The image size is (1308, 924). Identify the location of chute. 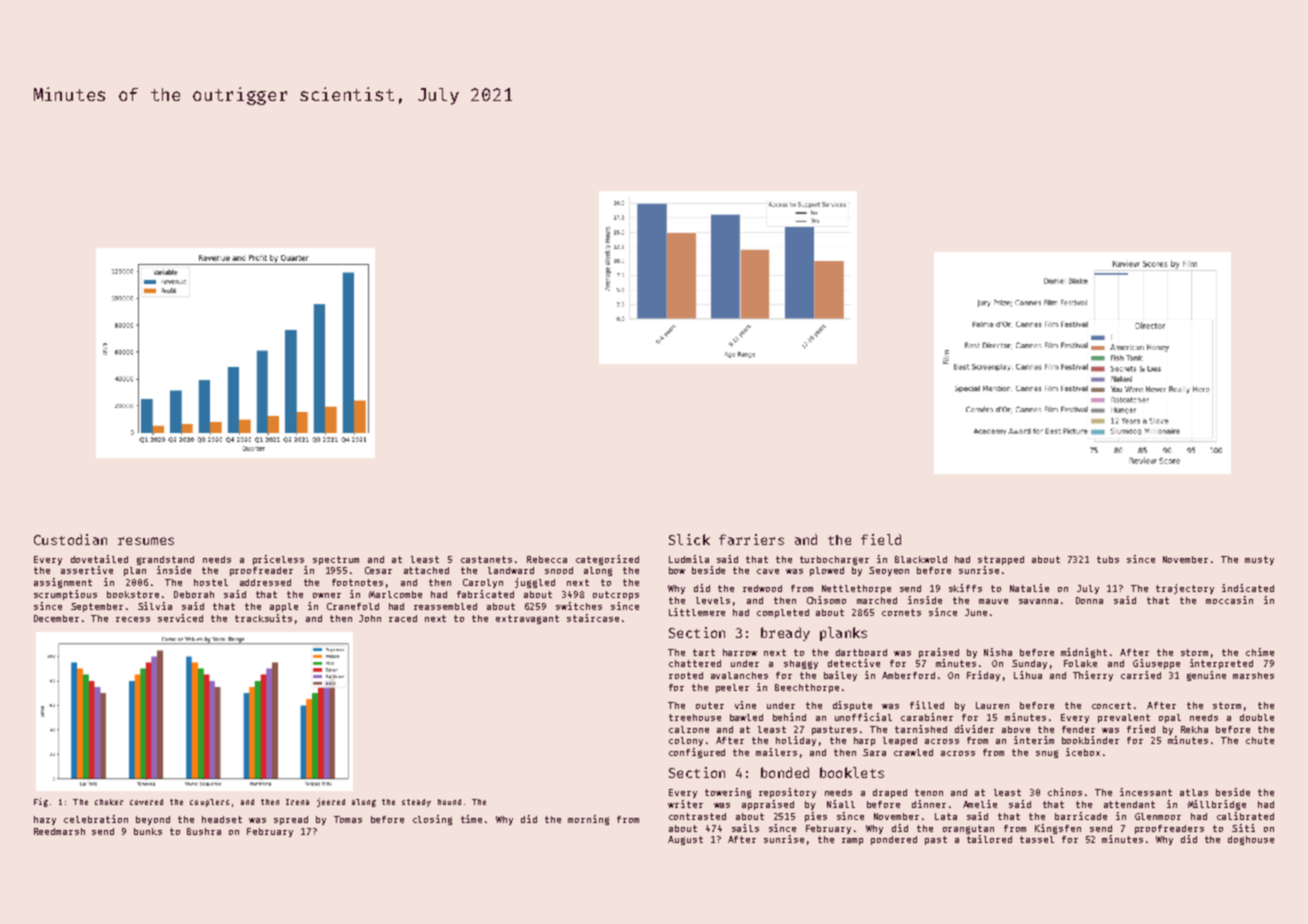
(1260, 740).
